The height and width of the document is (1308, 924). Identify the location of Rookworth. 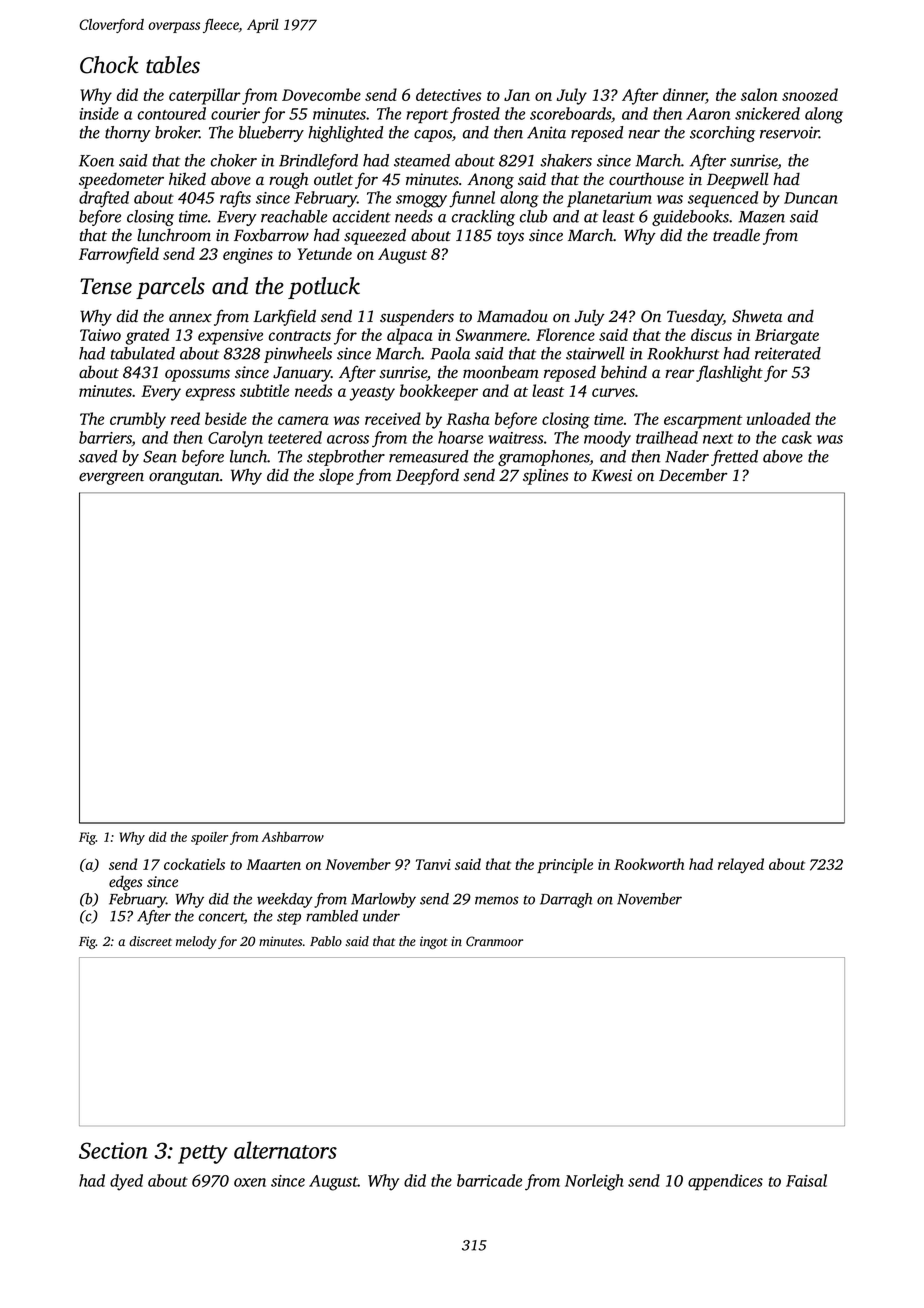
(649, 864).
